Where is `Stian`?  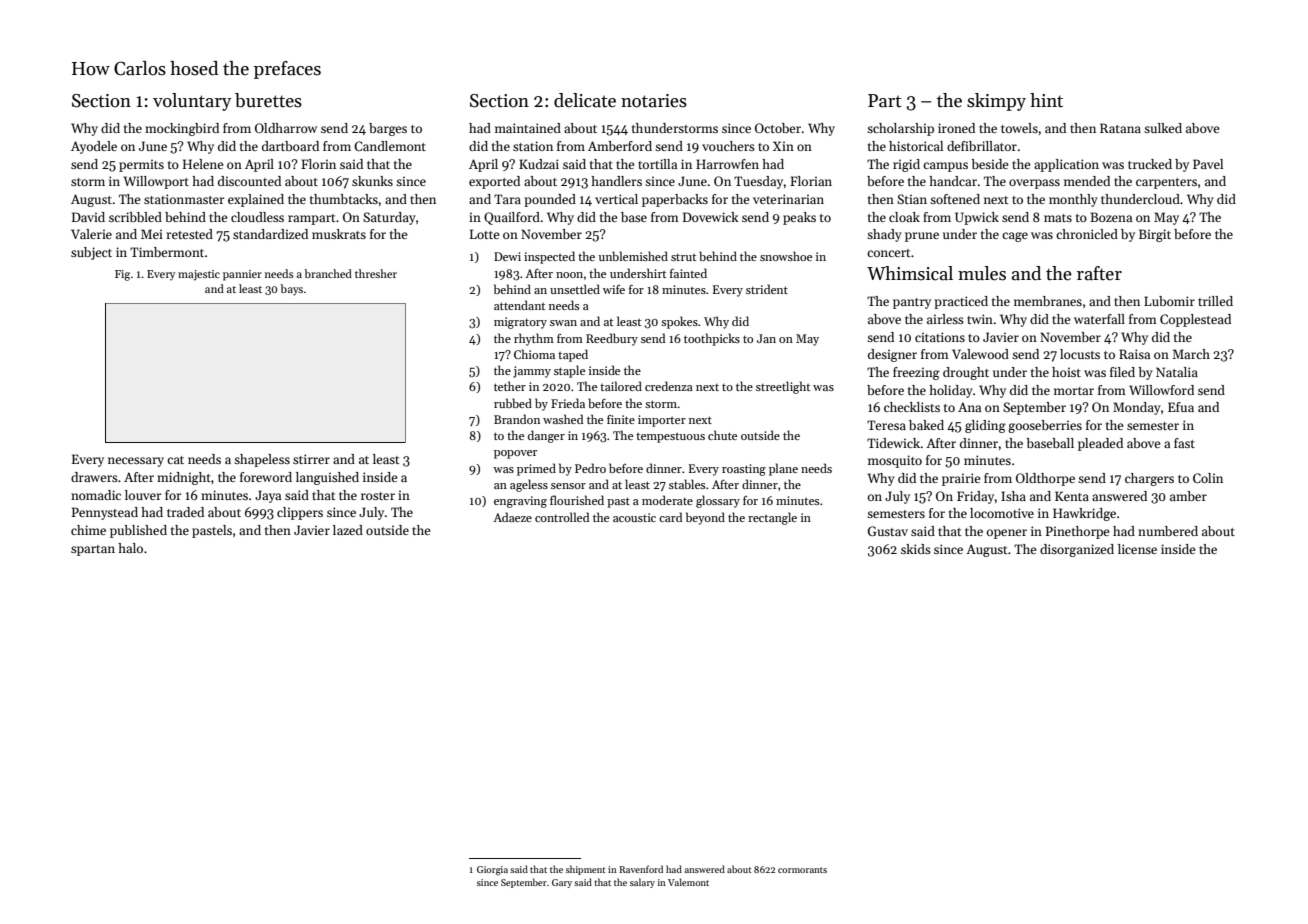
Stian is located at coordinates (912, 199).
